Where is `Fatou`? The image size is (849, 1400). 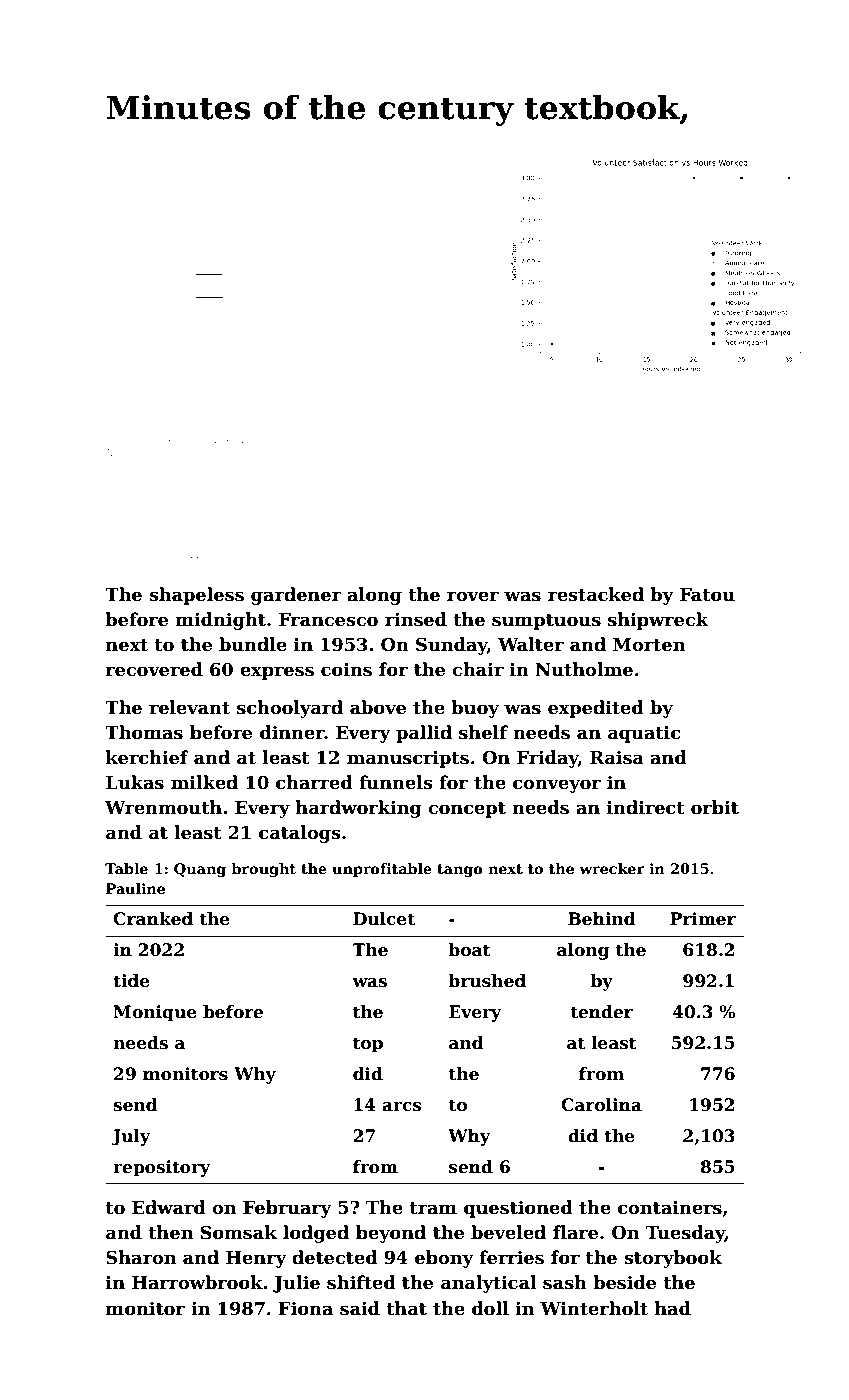 Fatou is located at coordinates (707, 595).
